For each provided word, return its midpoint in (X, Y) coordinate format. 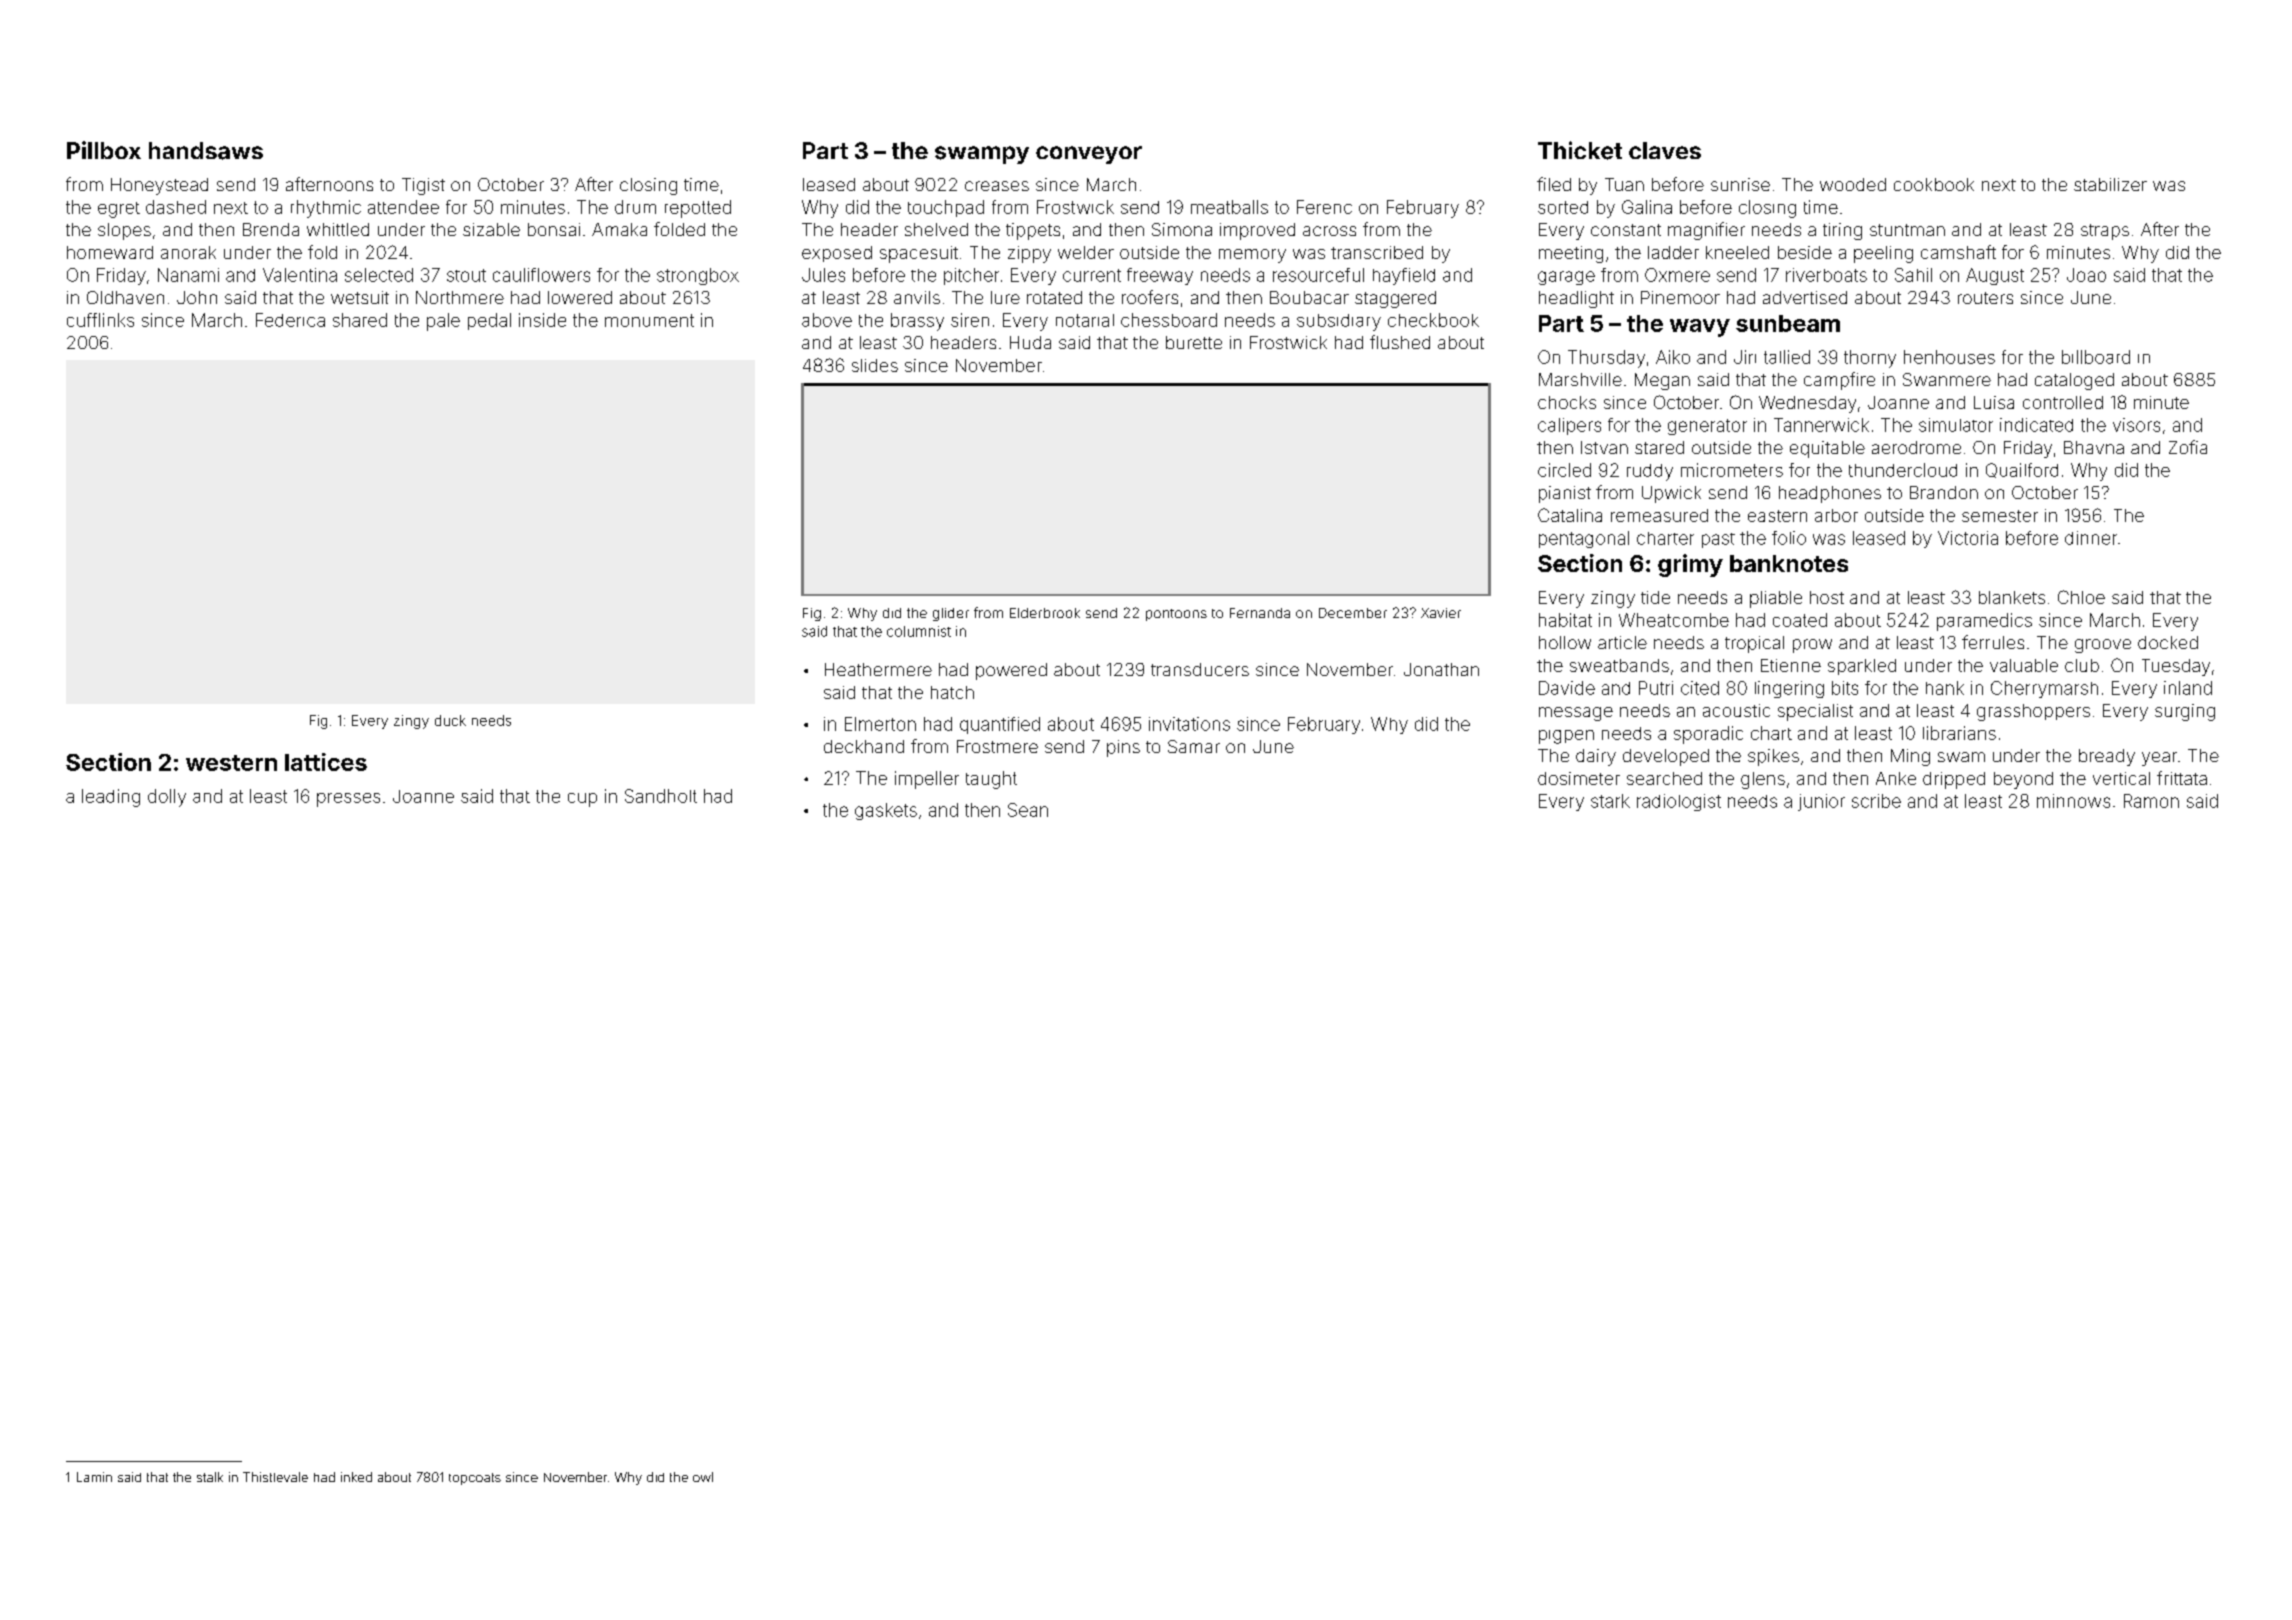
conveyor (1089, 155)
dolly (167, 798)
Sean (1028, 810)
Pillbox (104, 150)
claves (1665, 150)
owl (703, 1477)
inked (356, 1477)
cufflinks (100, 320)
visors (2136, 425)
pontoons (1176, 615)
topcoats (475, 1479)
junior (1821, 802)
